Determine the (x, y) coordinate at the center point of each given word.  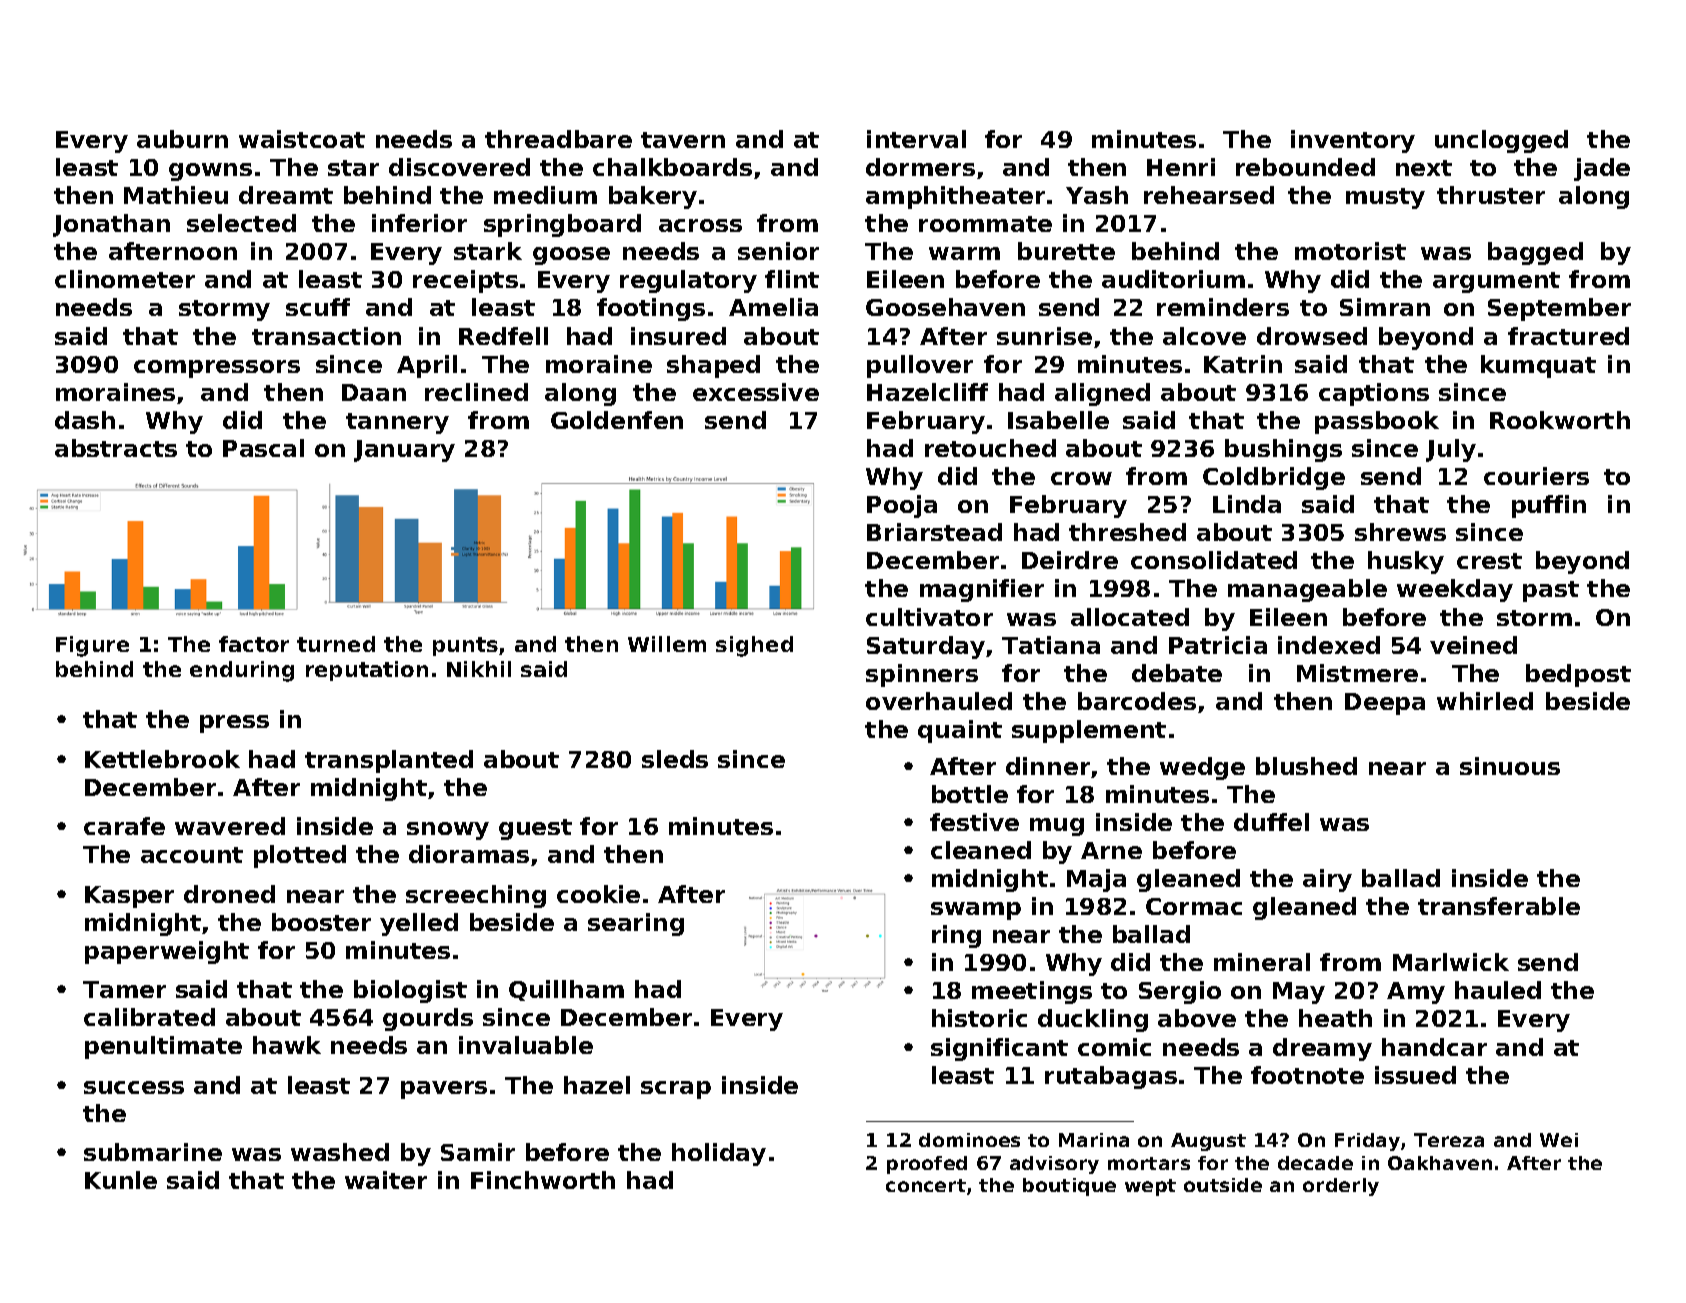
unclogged (1501, 141)
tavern (683, 140)
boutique (1069, 1187)
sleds (675, 759)
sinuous (1510, 766)
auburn (182, 139)
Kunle (121, 1180)
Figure (92, 646)
